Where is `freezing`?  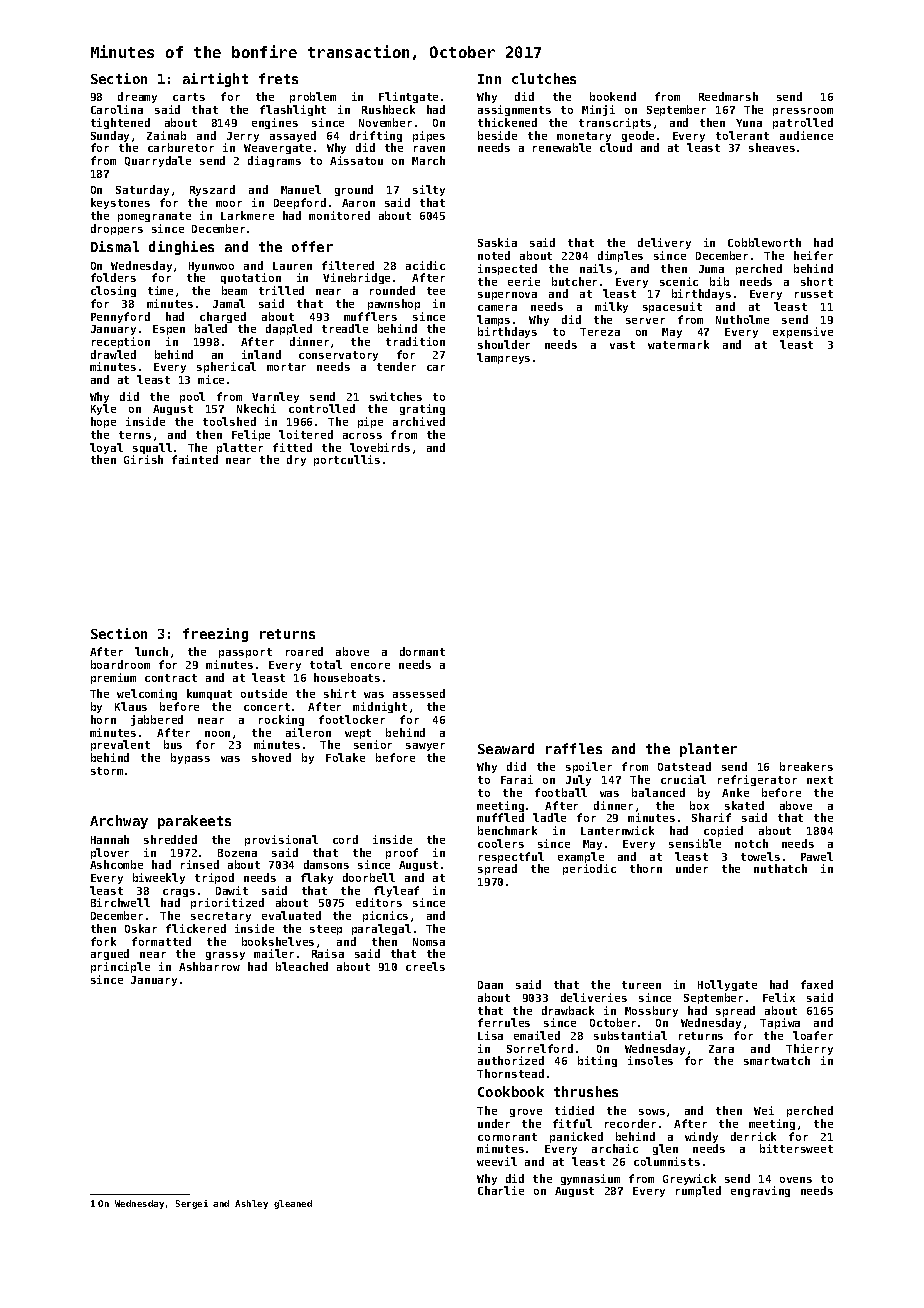 freezing is located at coordinates (215, 635).
